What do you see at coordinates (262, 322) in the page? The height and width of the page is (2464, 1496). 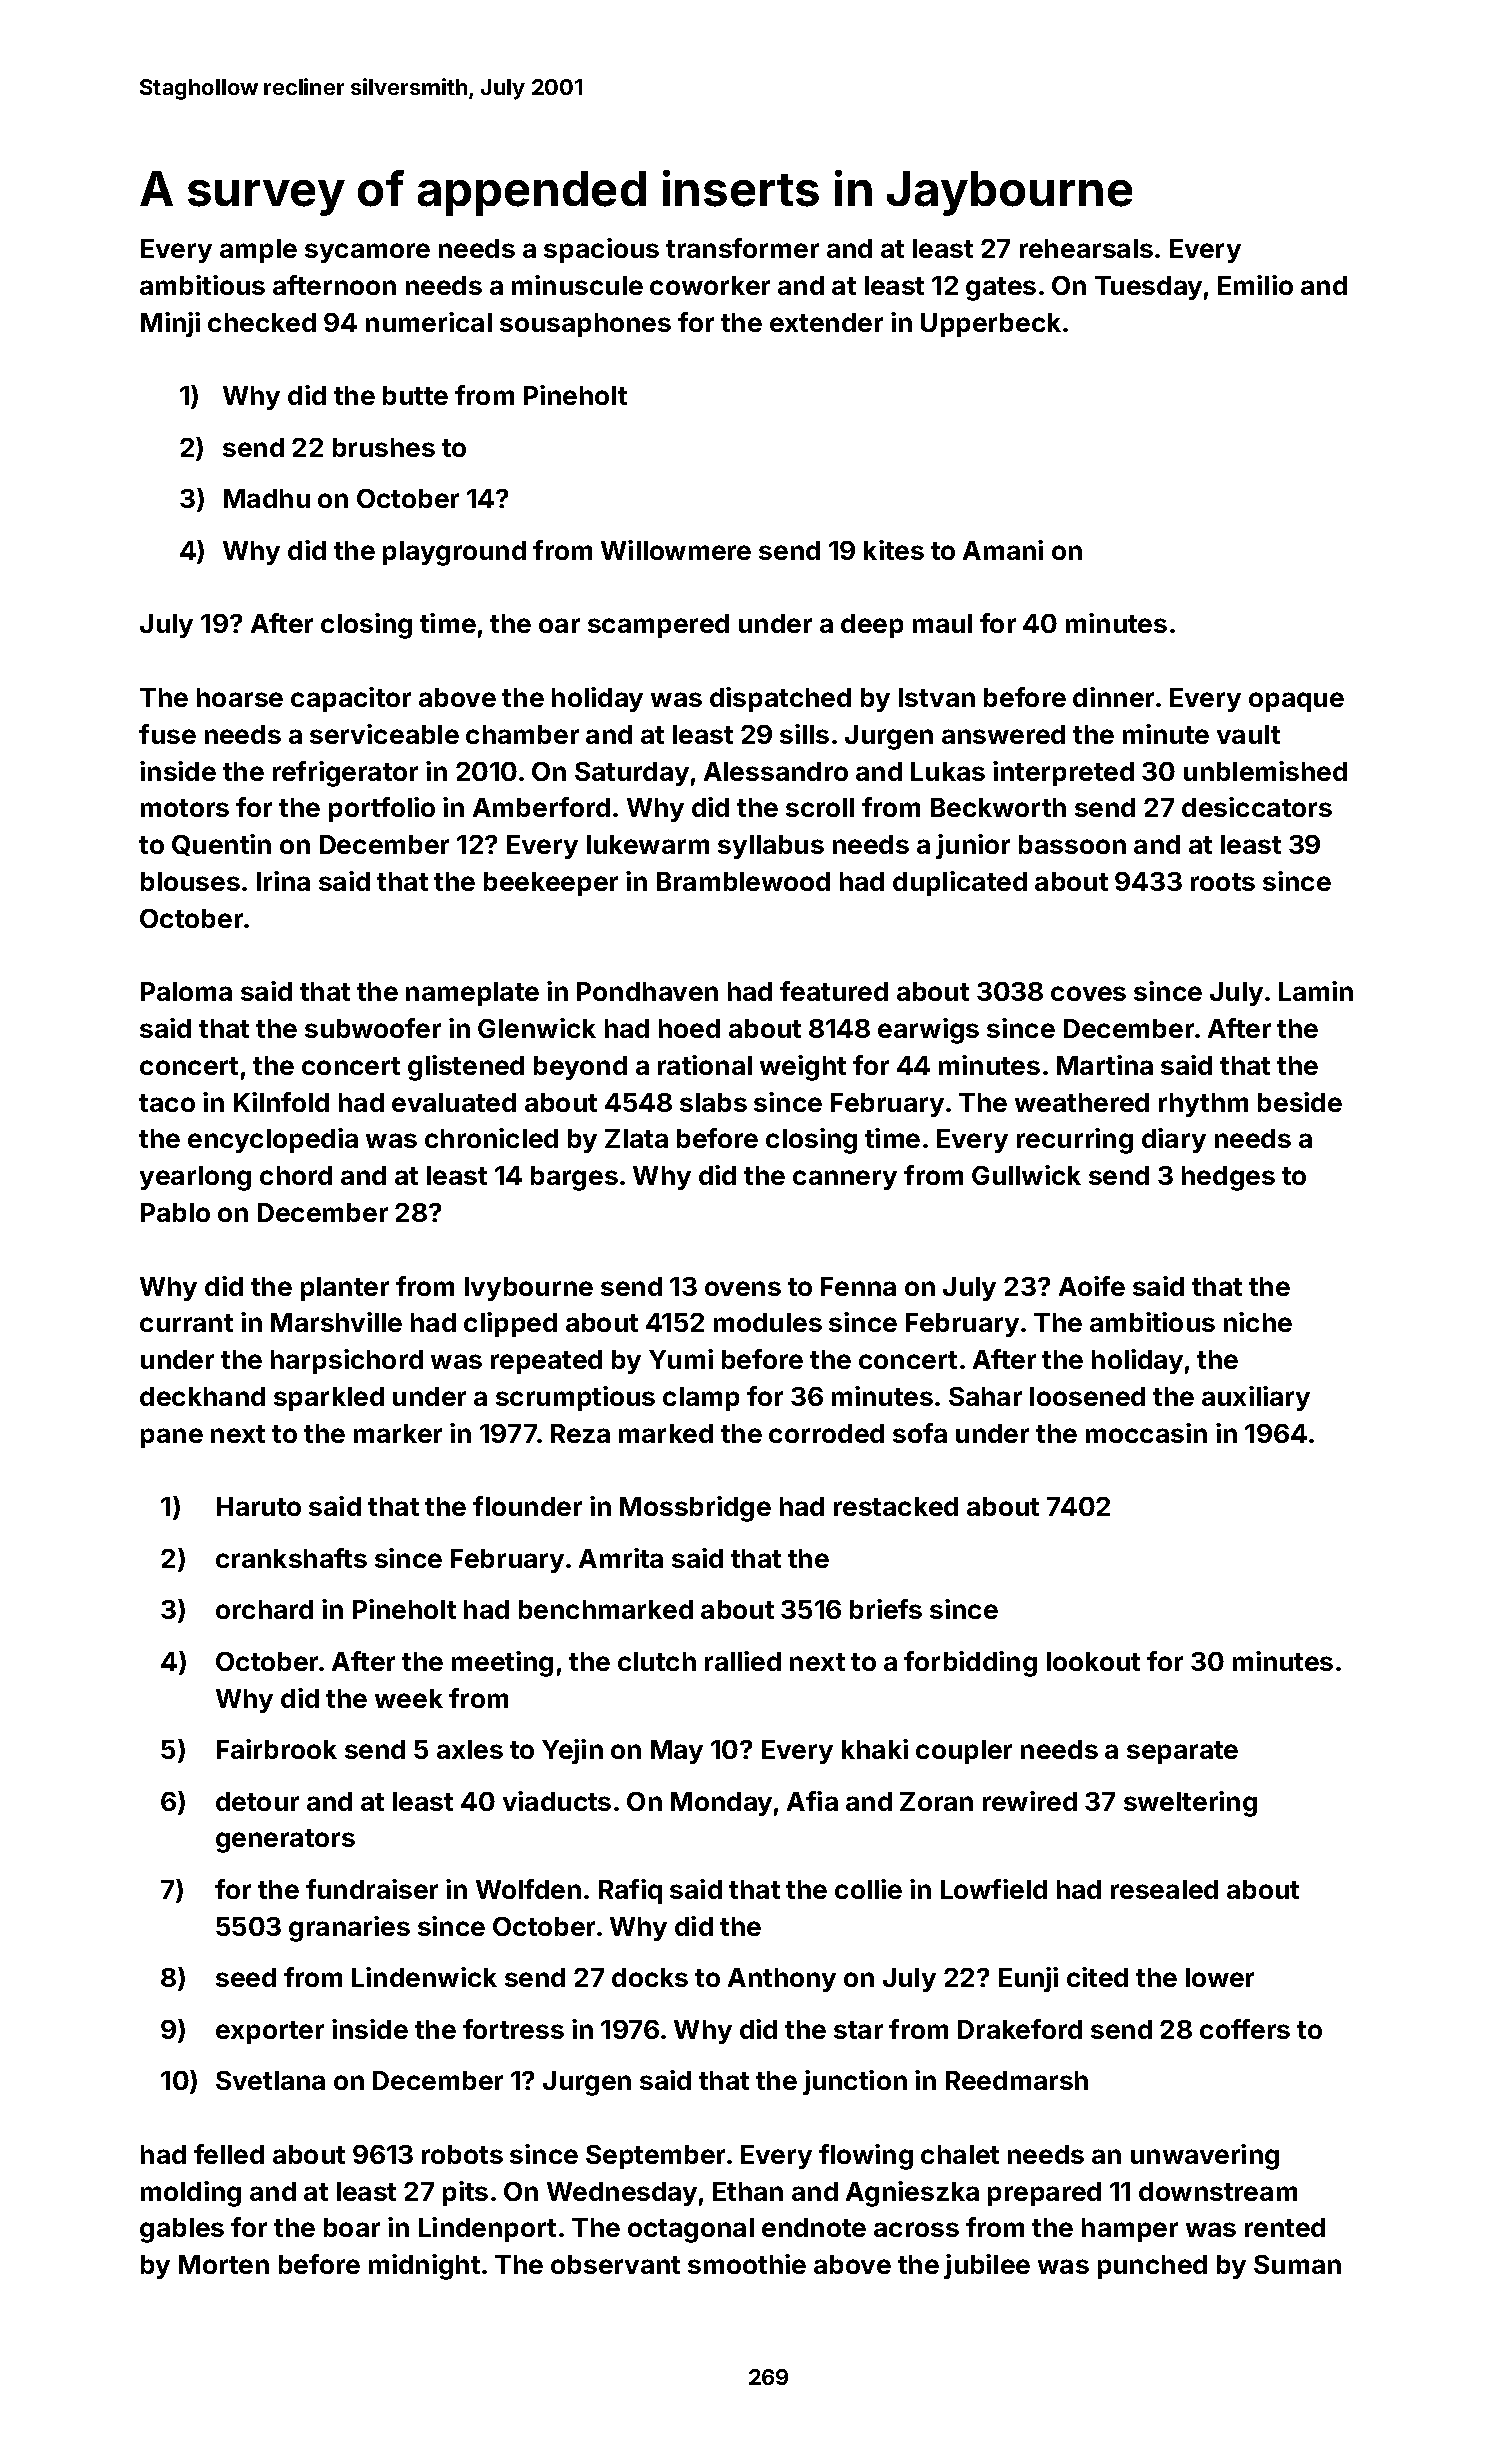 I see `checked` at bounding box center [262, 322].
